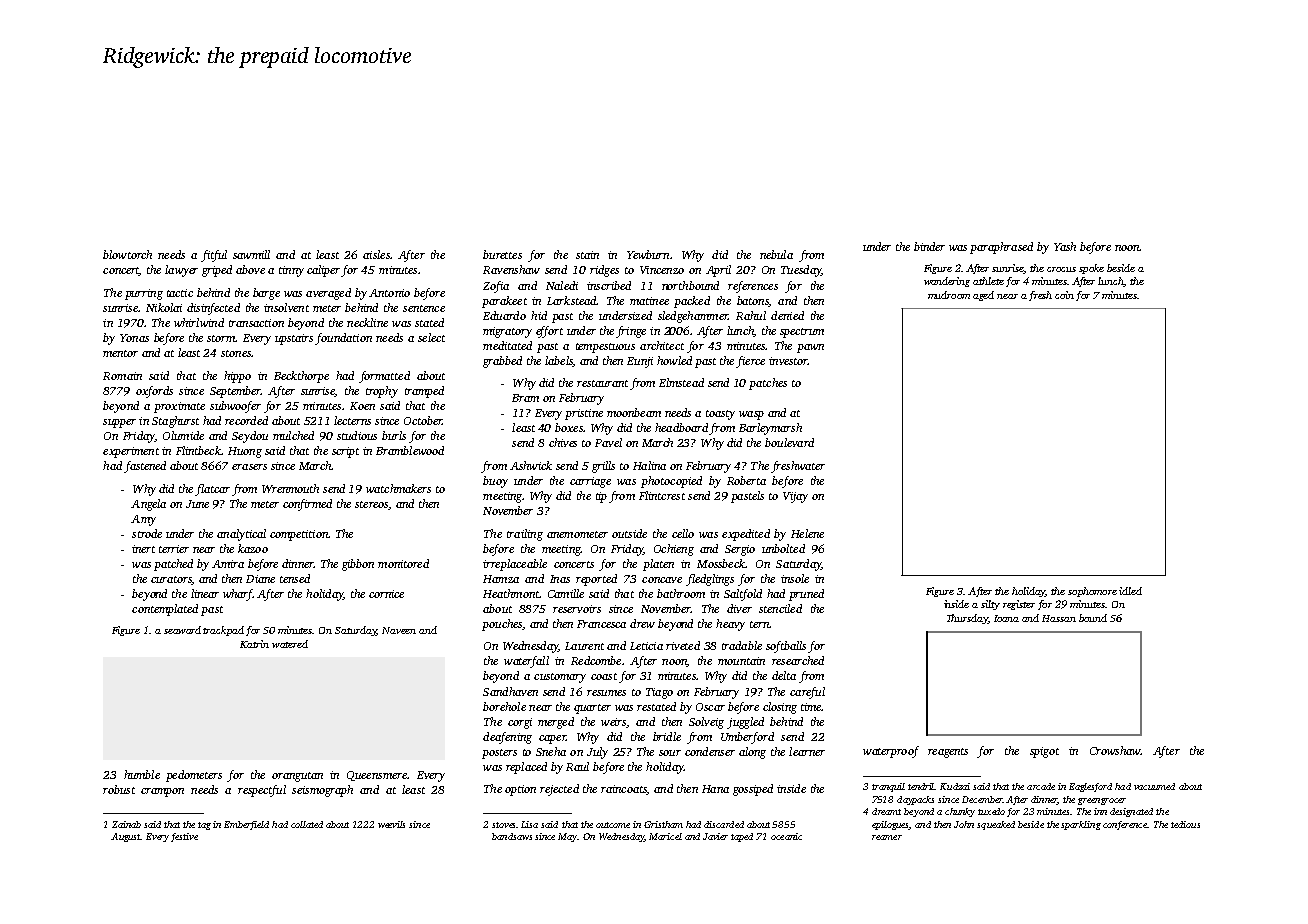 The image size is (1308, 924). I want to click on Katrin, so click(254, 644).
